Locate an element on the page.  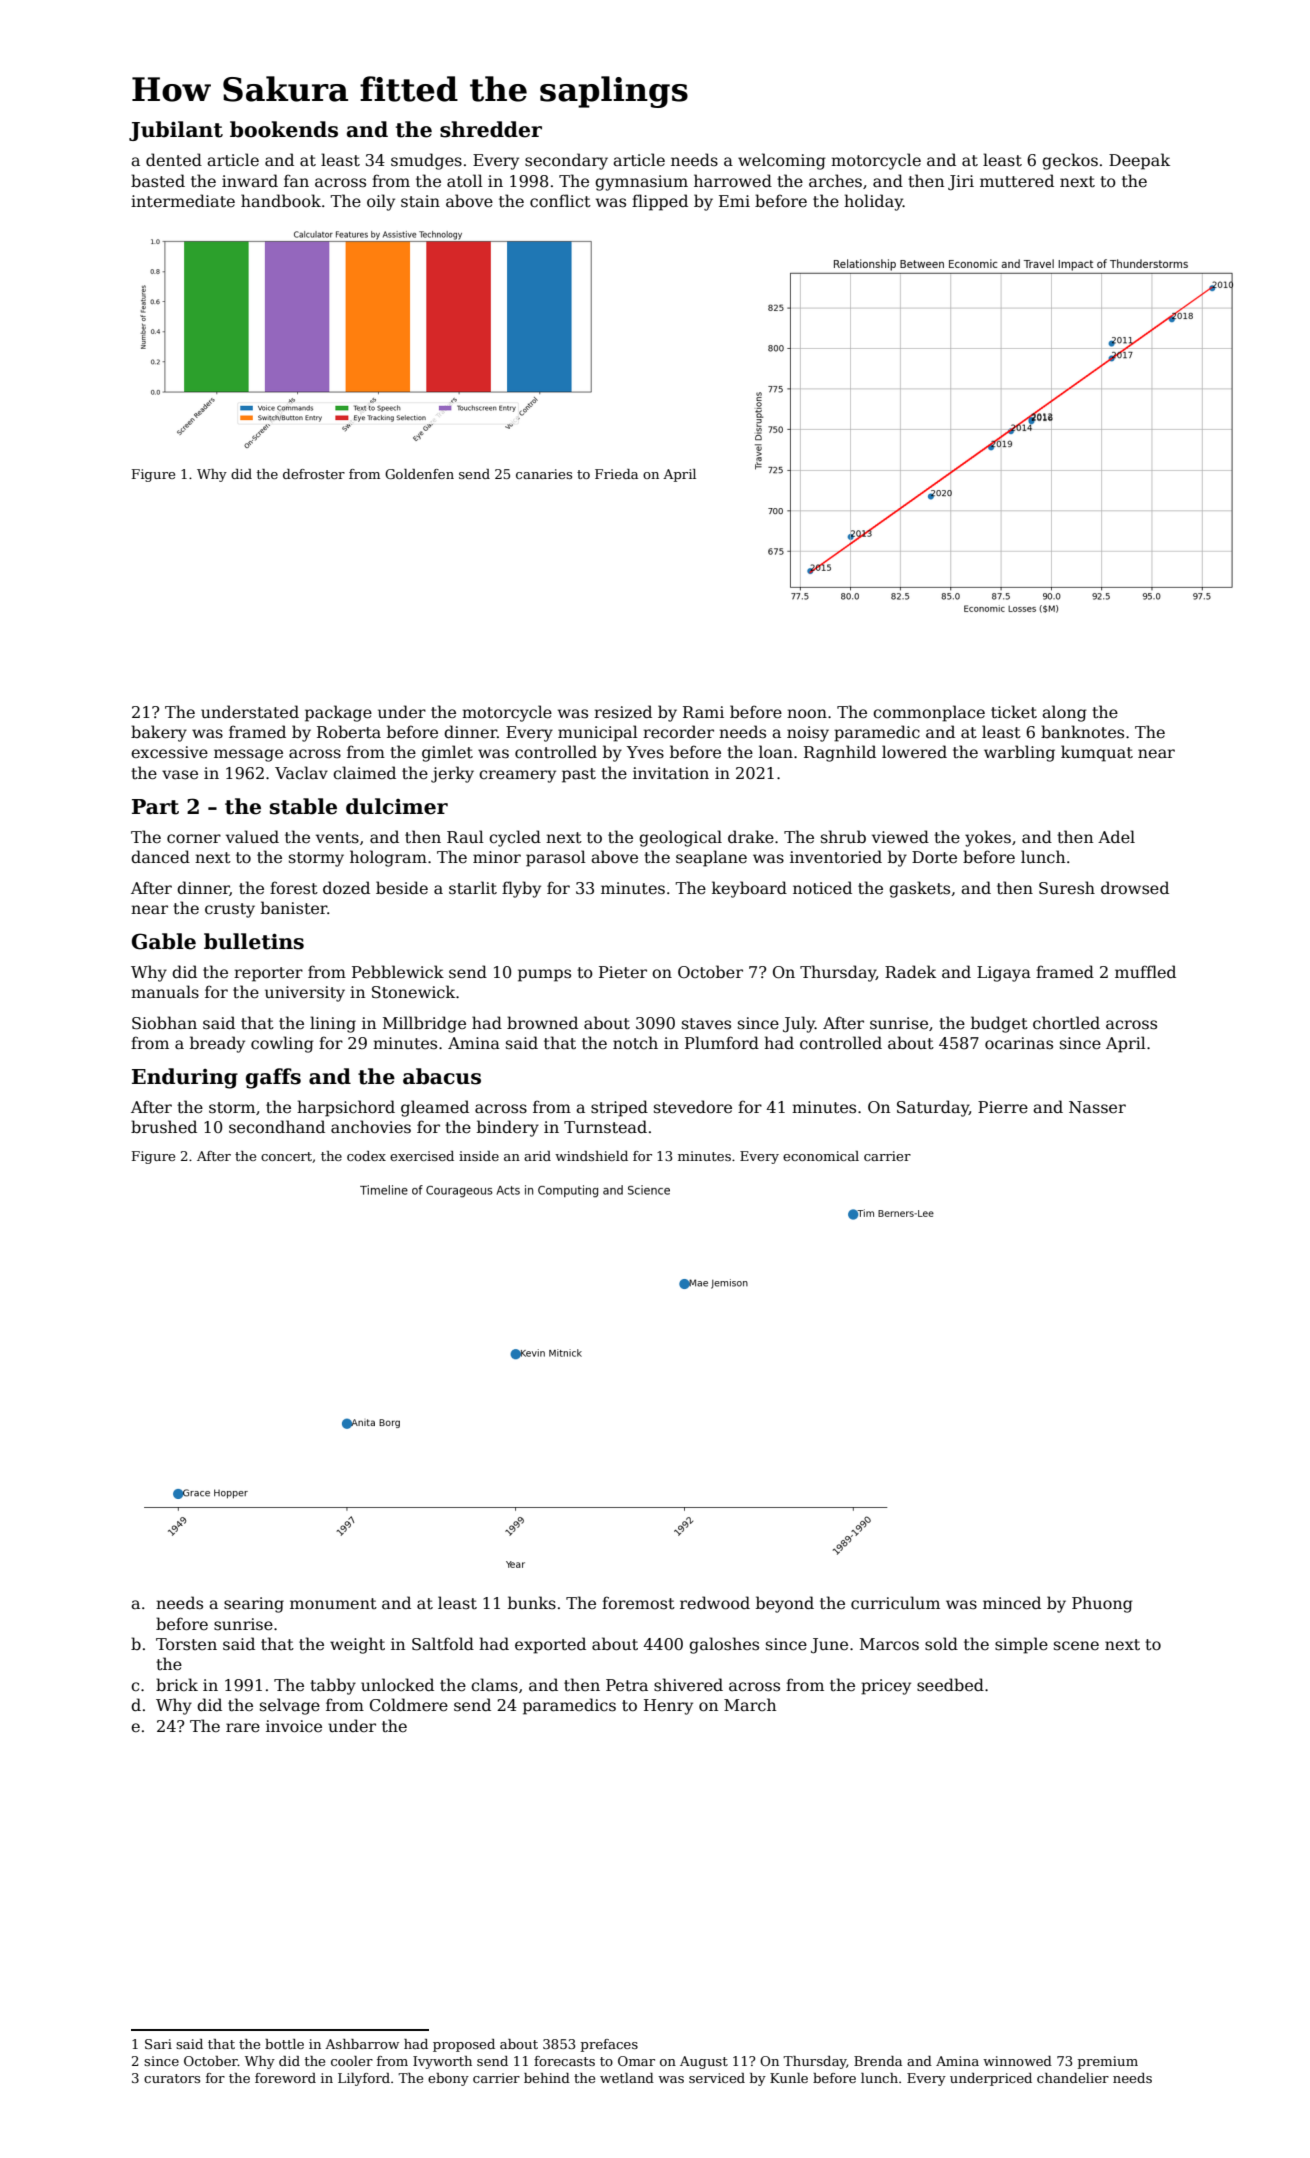
loan is located at coordinates (776, 751).
